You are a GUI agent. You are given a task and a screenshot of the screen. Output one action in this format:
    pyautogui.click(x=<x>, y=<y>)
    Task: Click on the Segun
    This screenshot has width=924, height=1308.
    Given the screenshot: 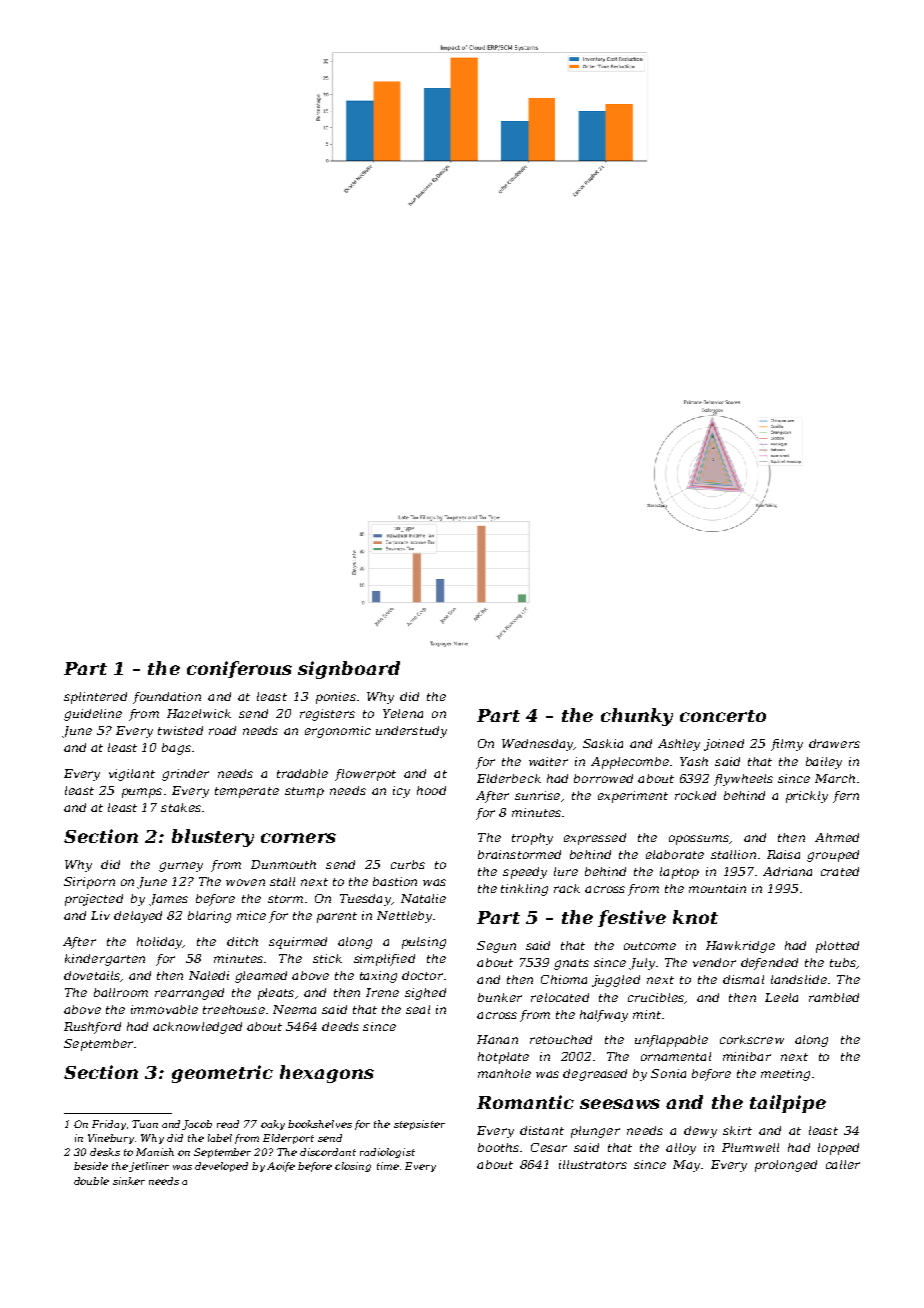 What is the action you would take?
    pyautogui.click(x=496, y=947)
